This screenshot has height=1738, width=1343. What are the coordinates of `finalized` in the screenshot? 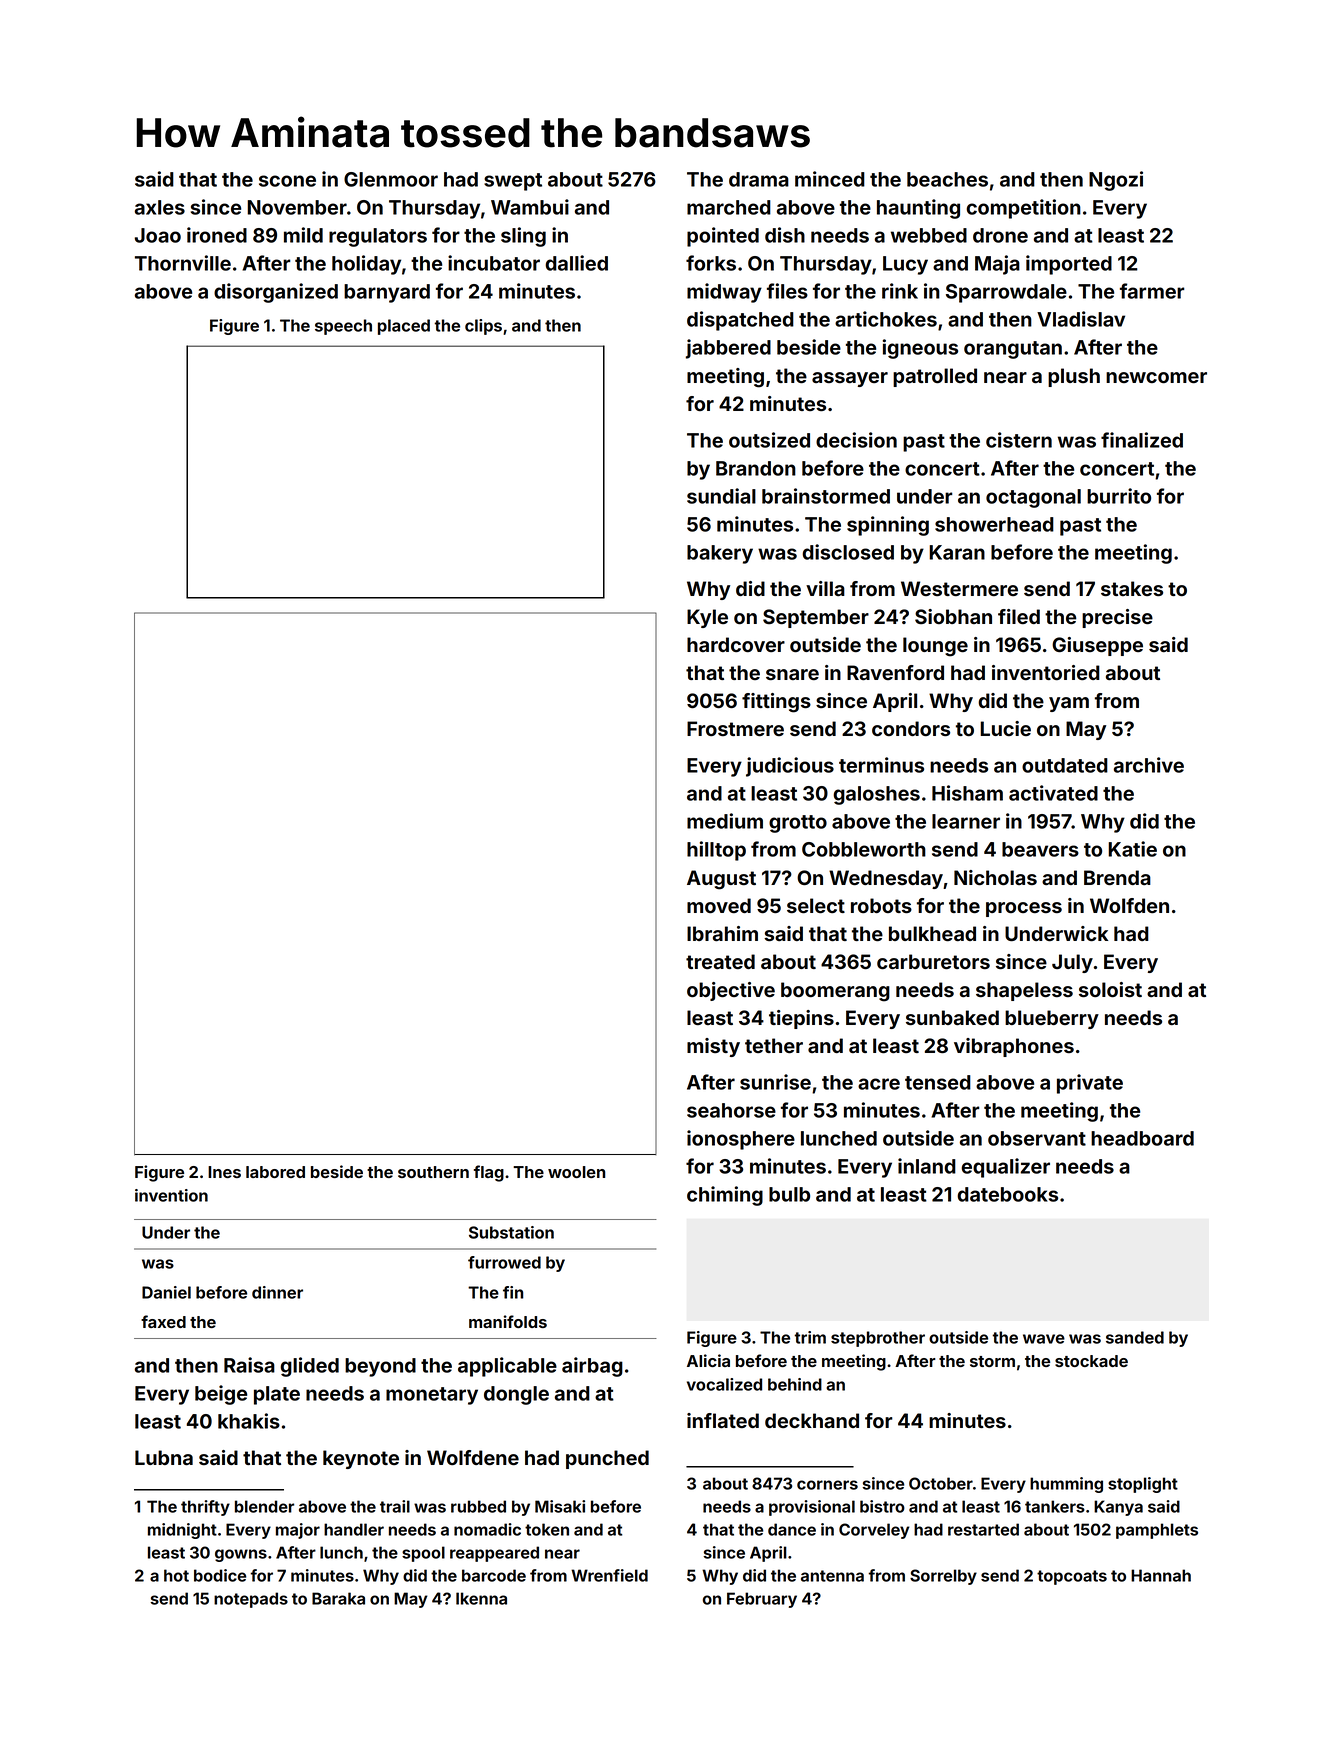 It's located at (1142, 440).
